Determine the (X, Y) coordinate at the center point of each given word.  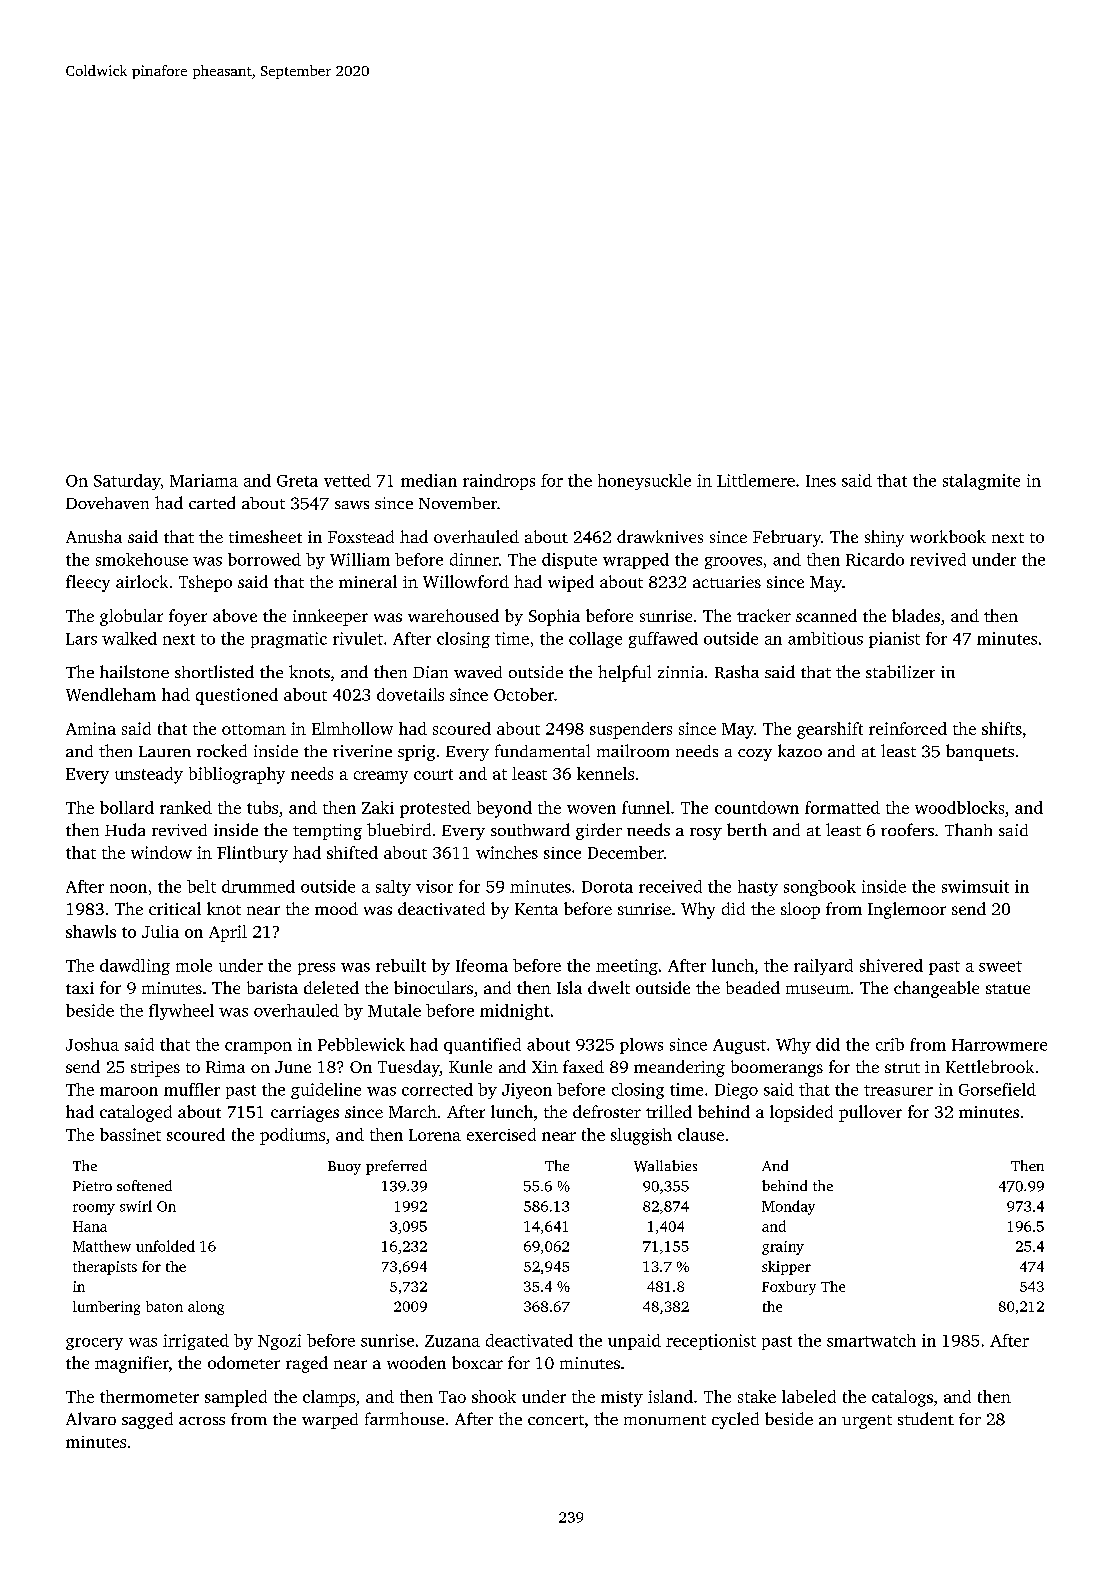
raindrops (499, 482)
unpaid (634, 1342)
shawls (91, 931)
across (202, 1421)
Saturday (127, 482)
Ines (821, 481)
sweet (1000, 966)
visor (434, 886)
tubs (262, 807)
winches (507, 852)
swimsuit (975, 886)
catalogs (902, 1398)
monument (665, 1420)
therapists (105, 1268)
